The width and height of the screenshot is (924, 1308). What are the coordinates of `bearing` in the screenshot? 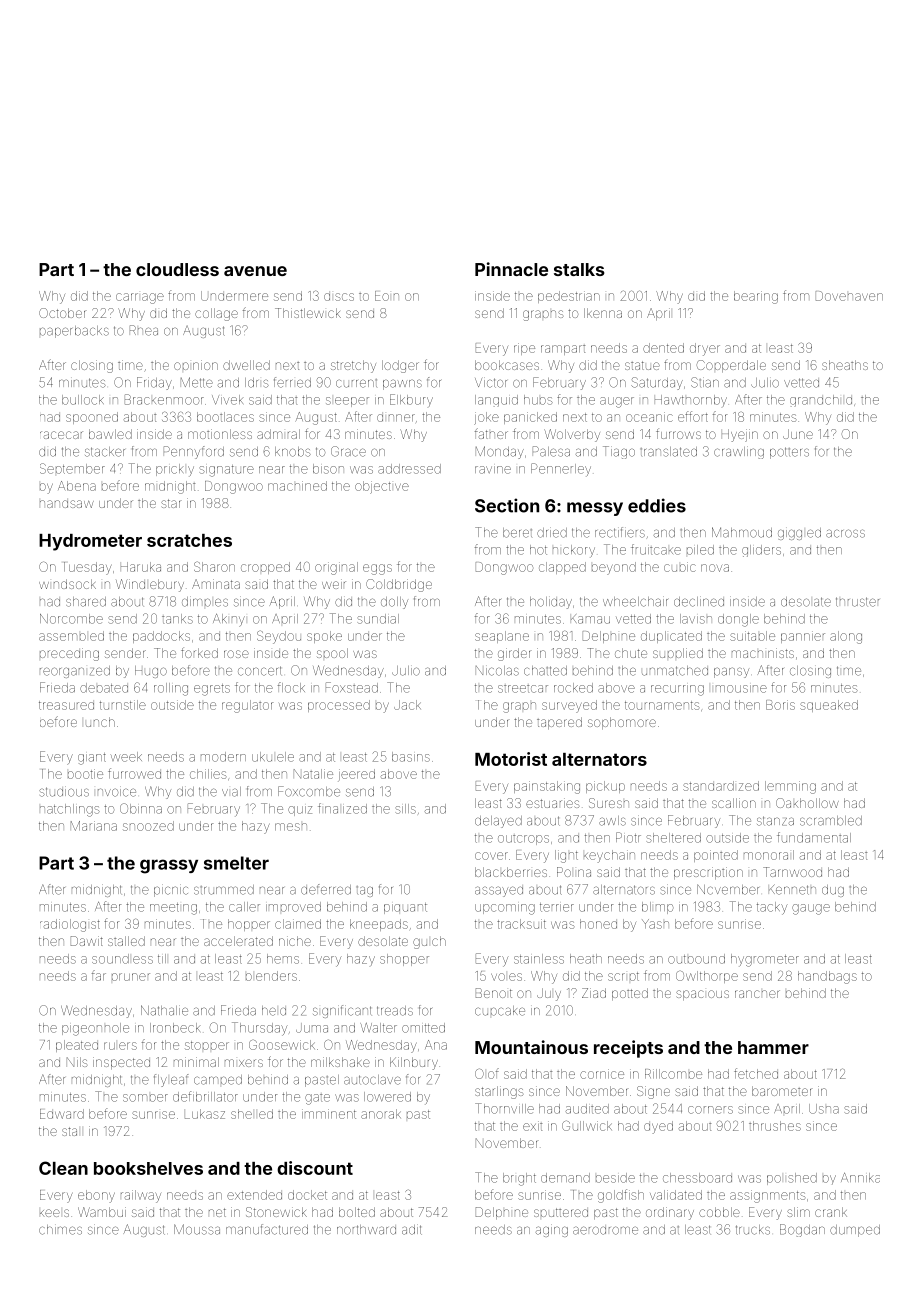 It's located at (756, 297).
